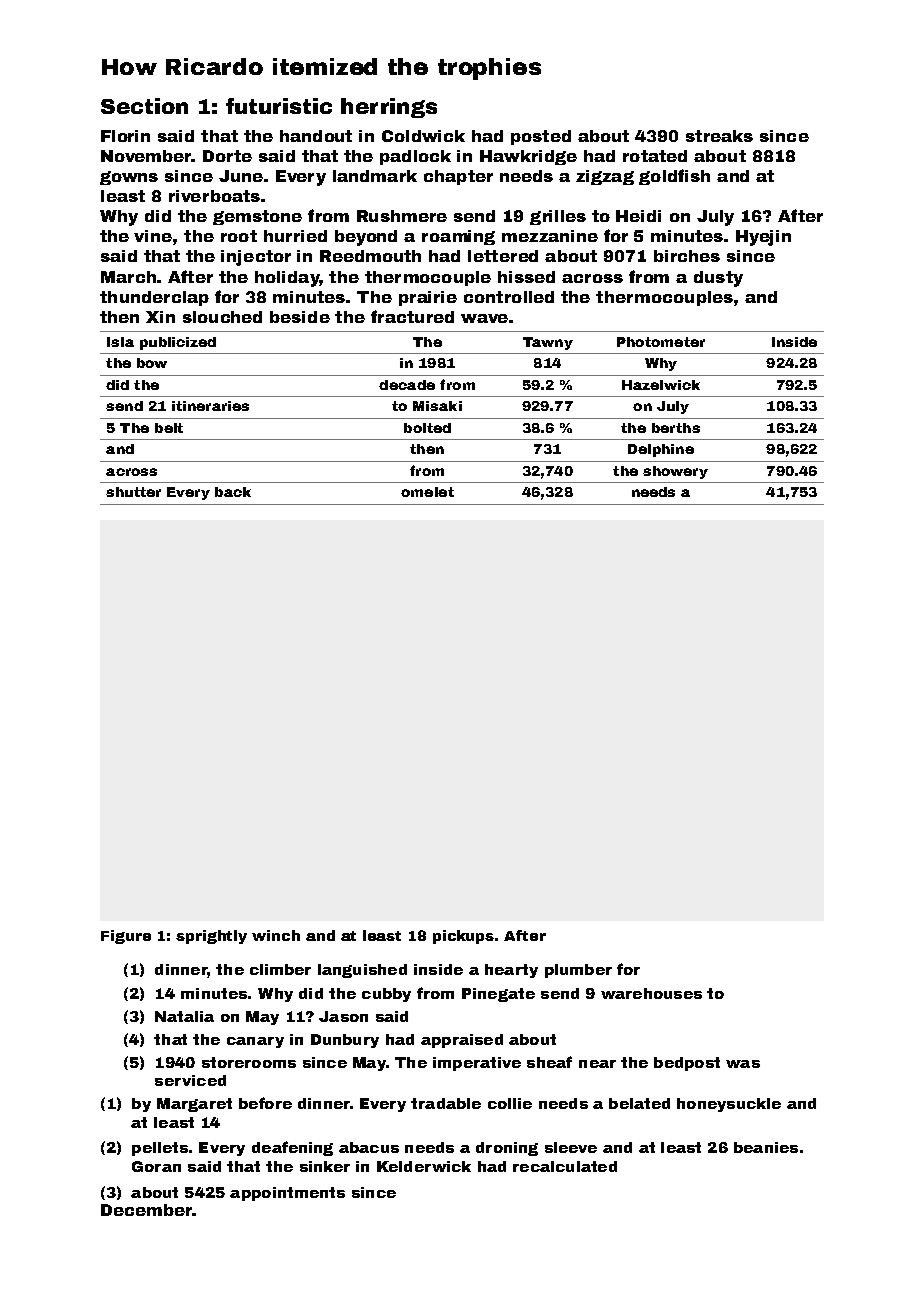  Describe the element at coordinates (152, 363) in the document. I see `bow` at that location.
